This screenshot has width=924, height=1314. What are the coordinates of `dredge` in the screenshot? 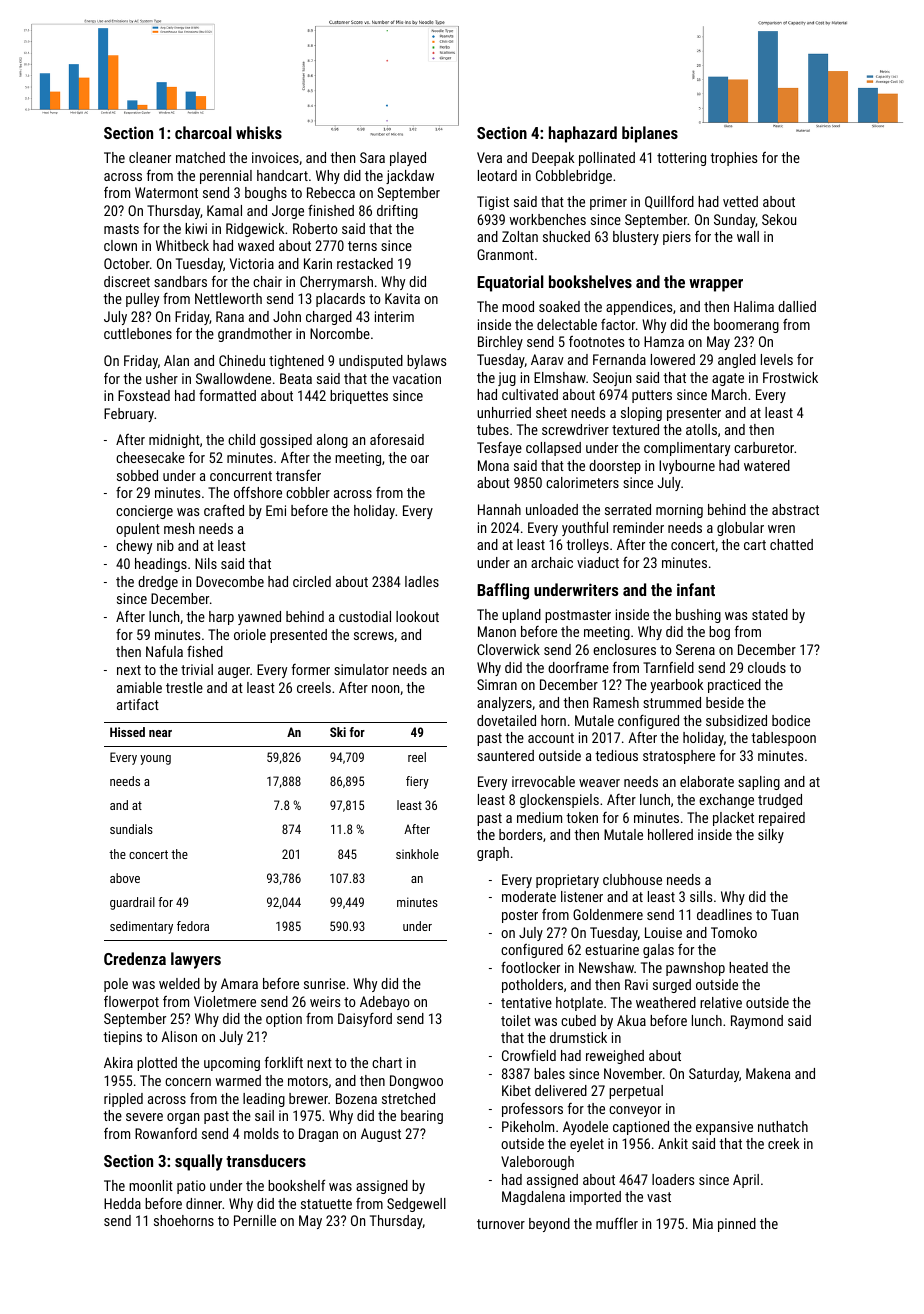 It's located at (158, 583).
